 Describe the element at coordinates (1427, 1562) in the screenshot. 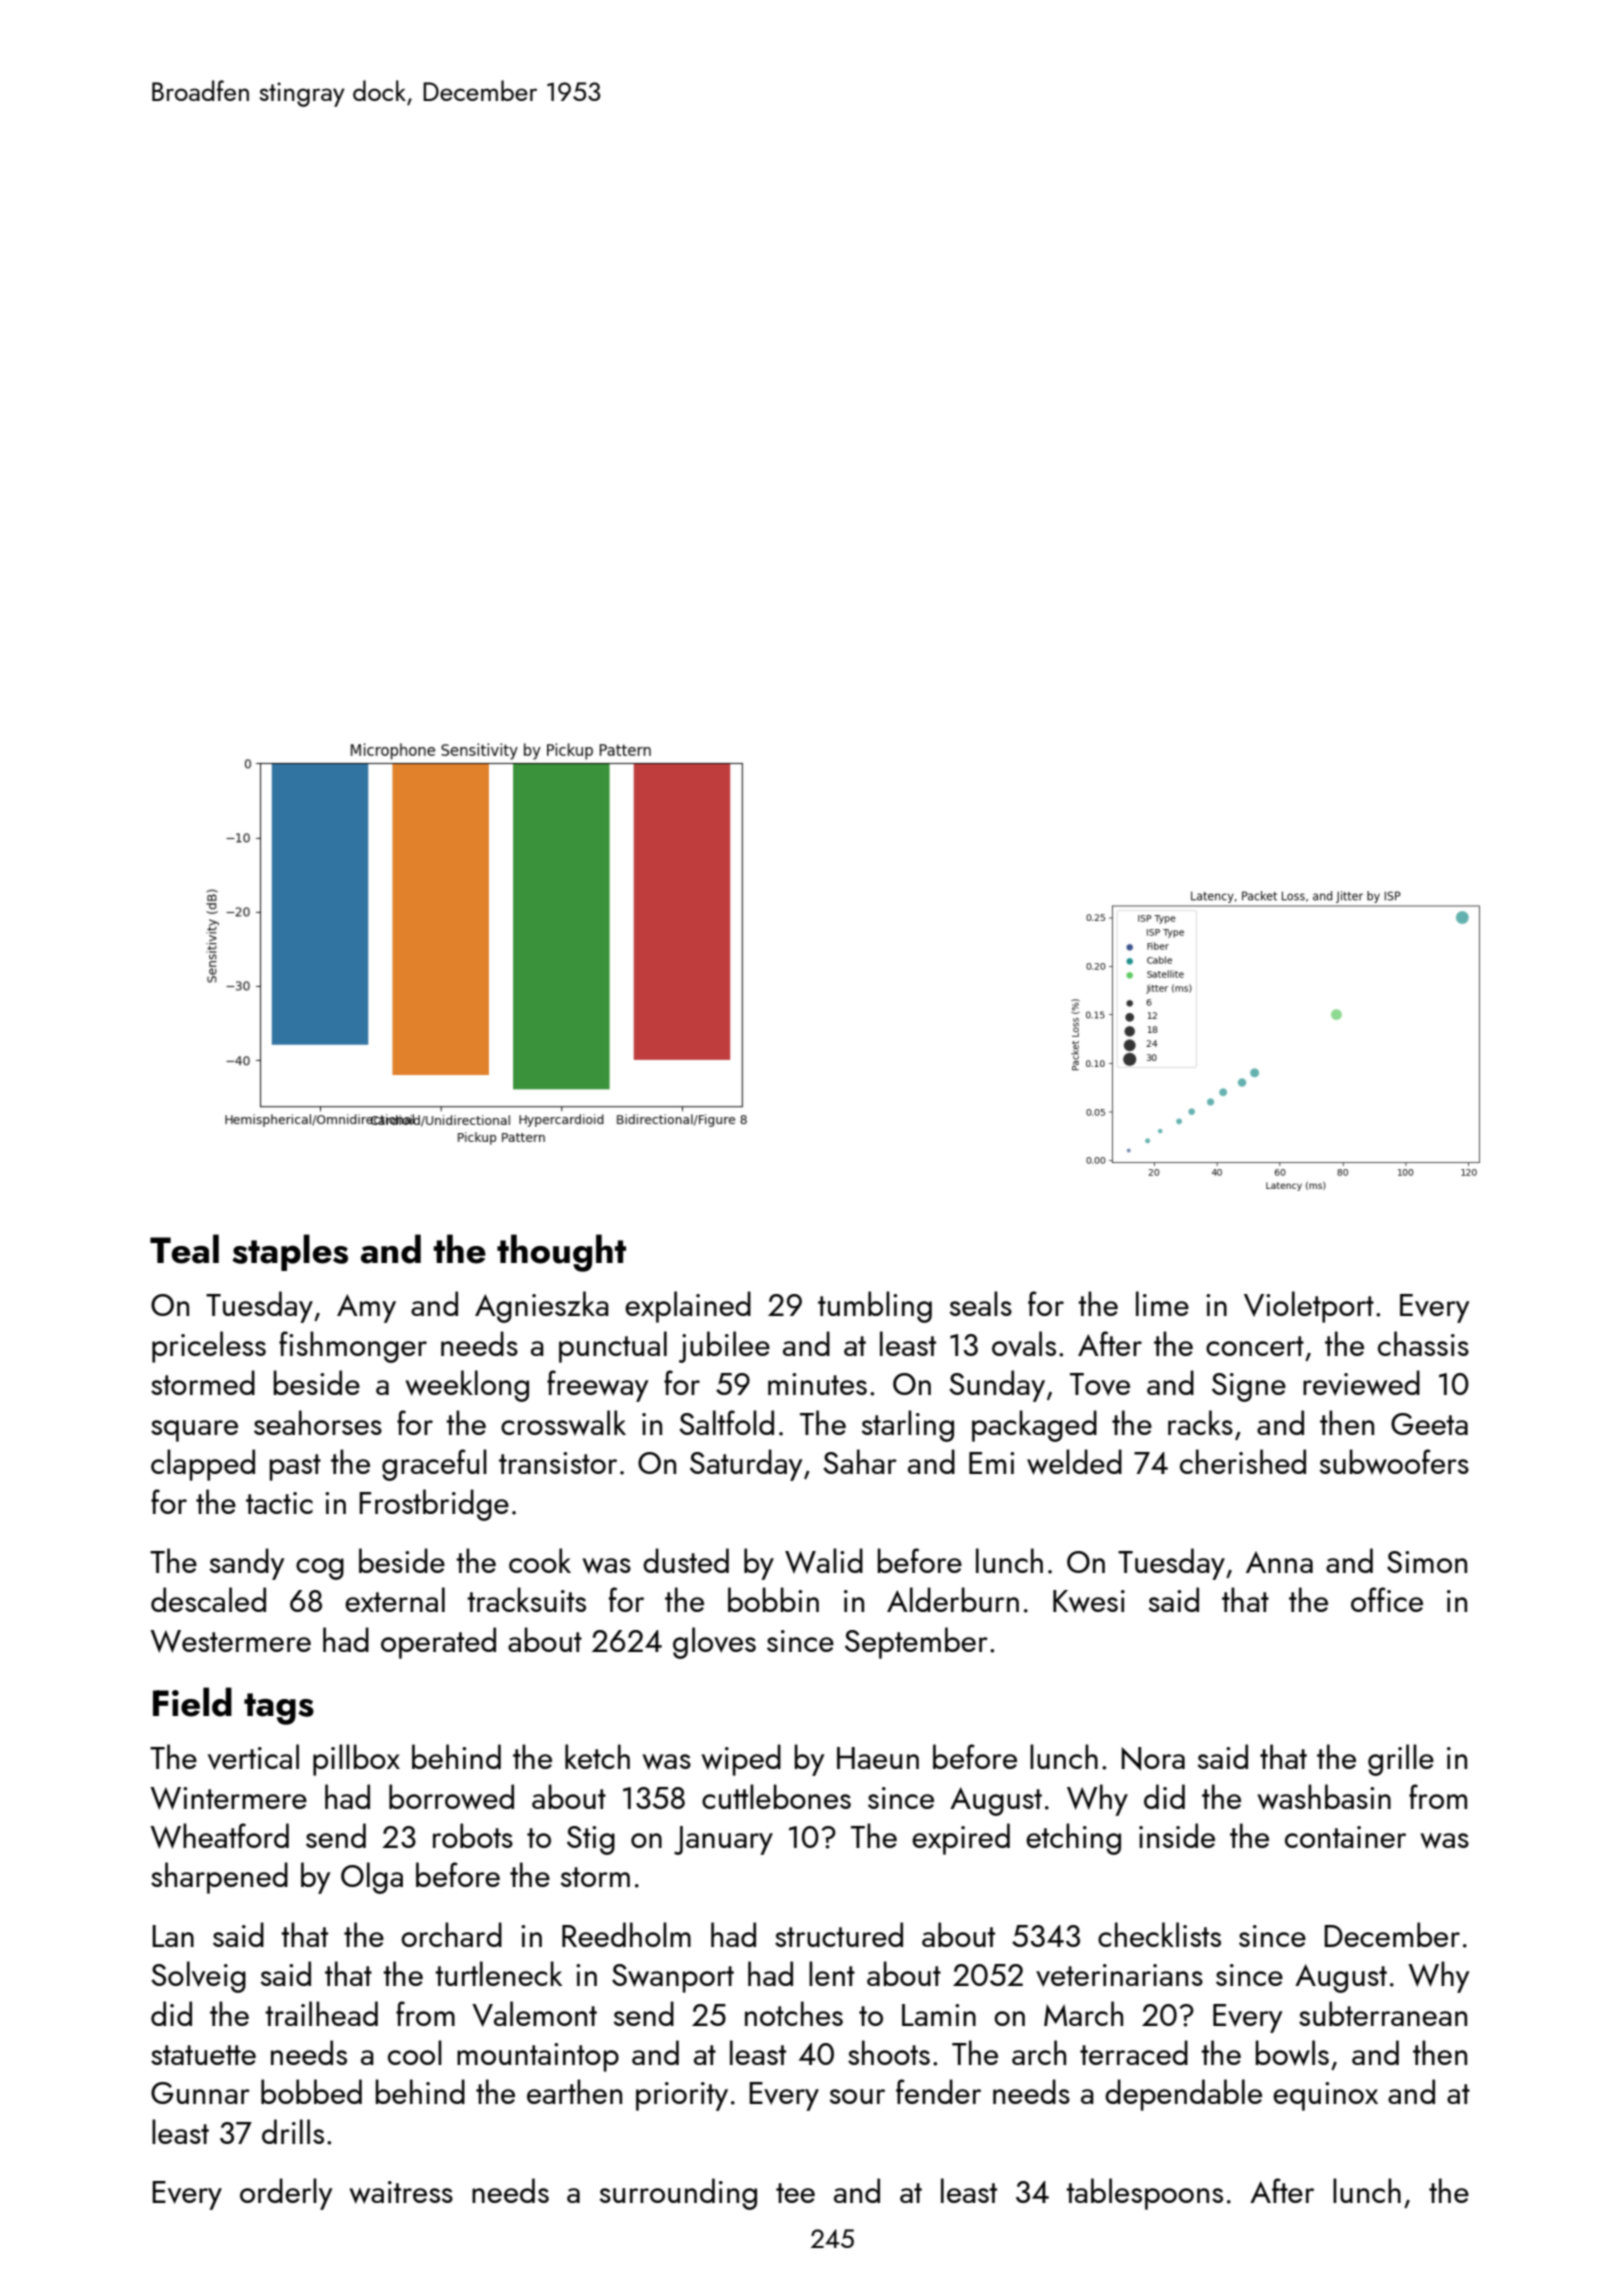

I see `Simon` at that location.
